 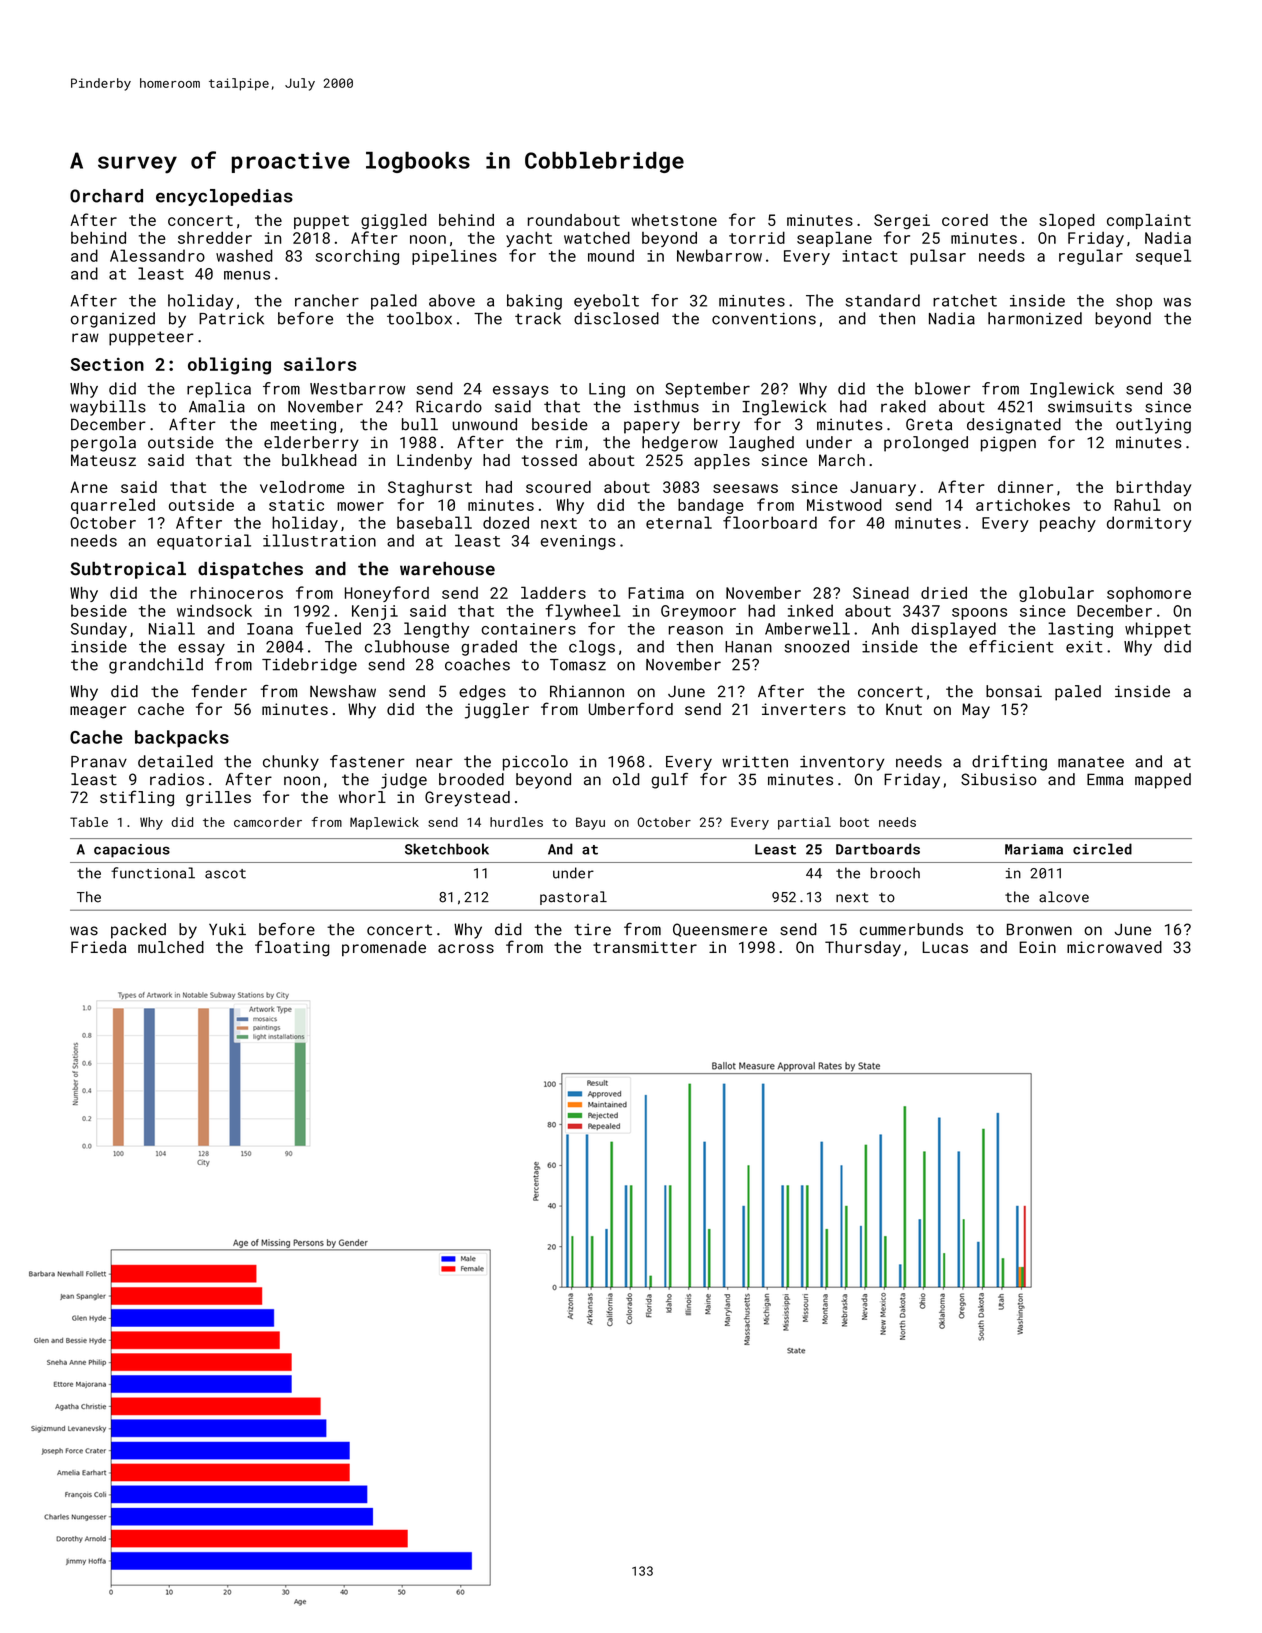 I want to click on waybills, so click(x=108, y=408).
